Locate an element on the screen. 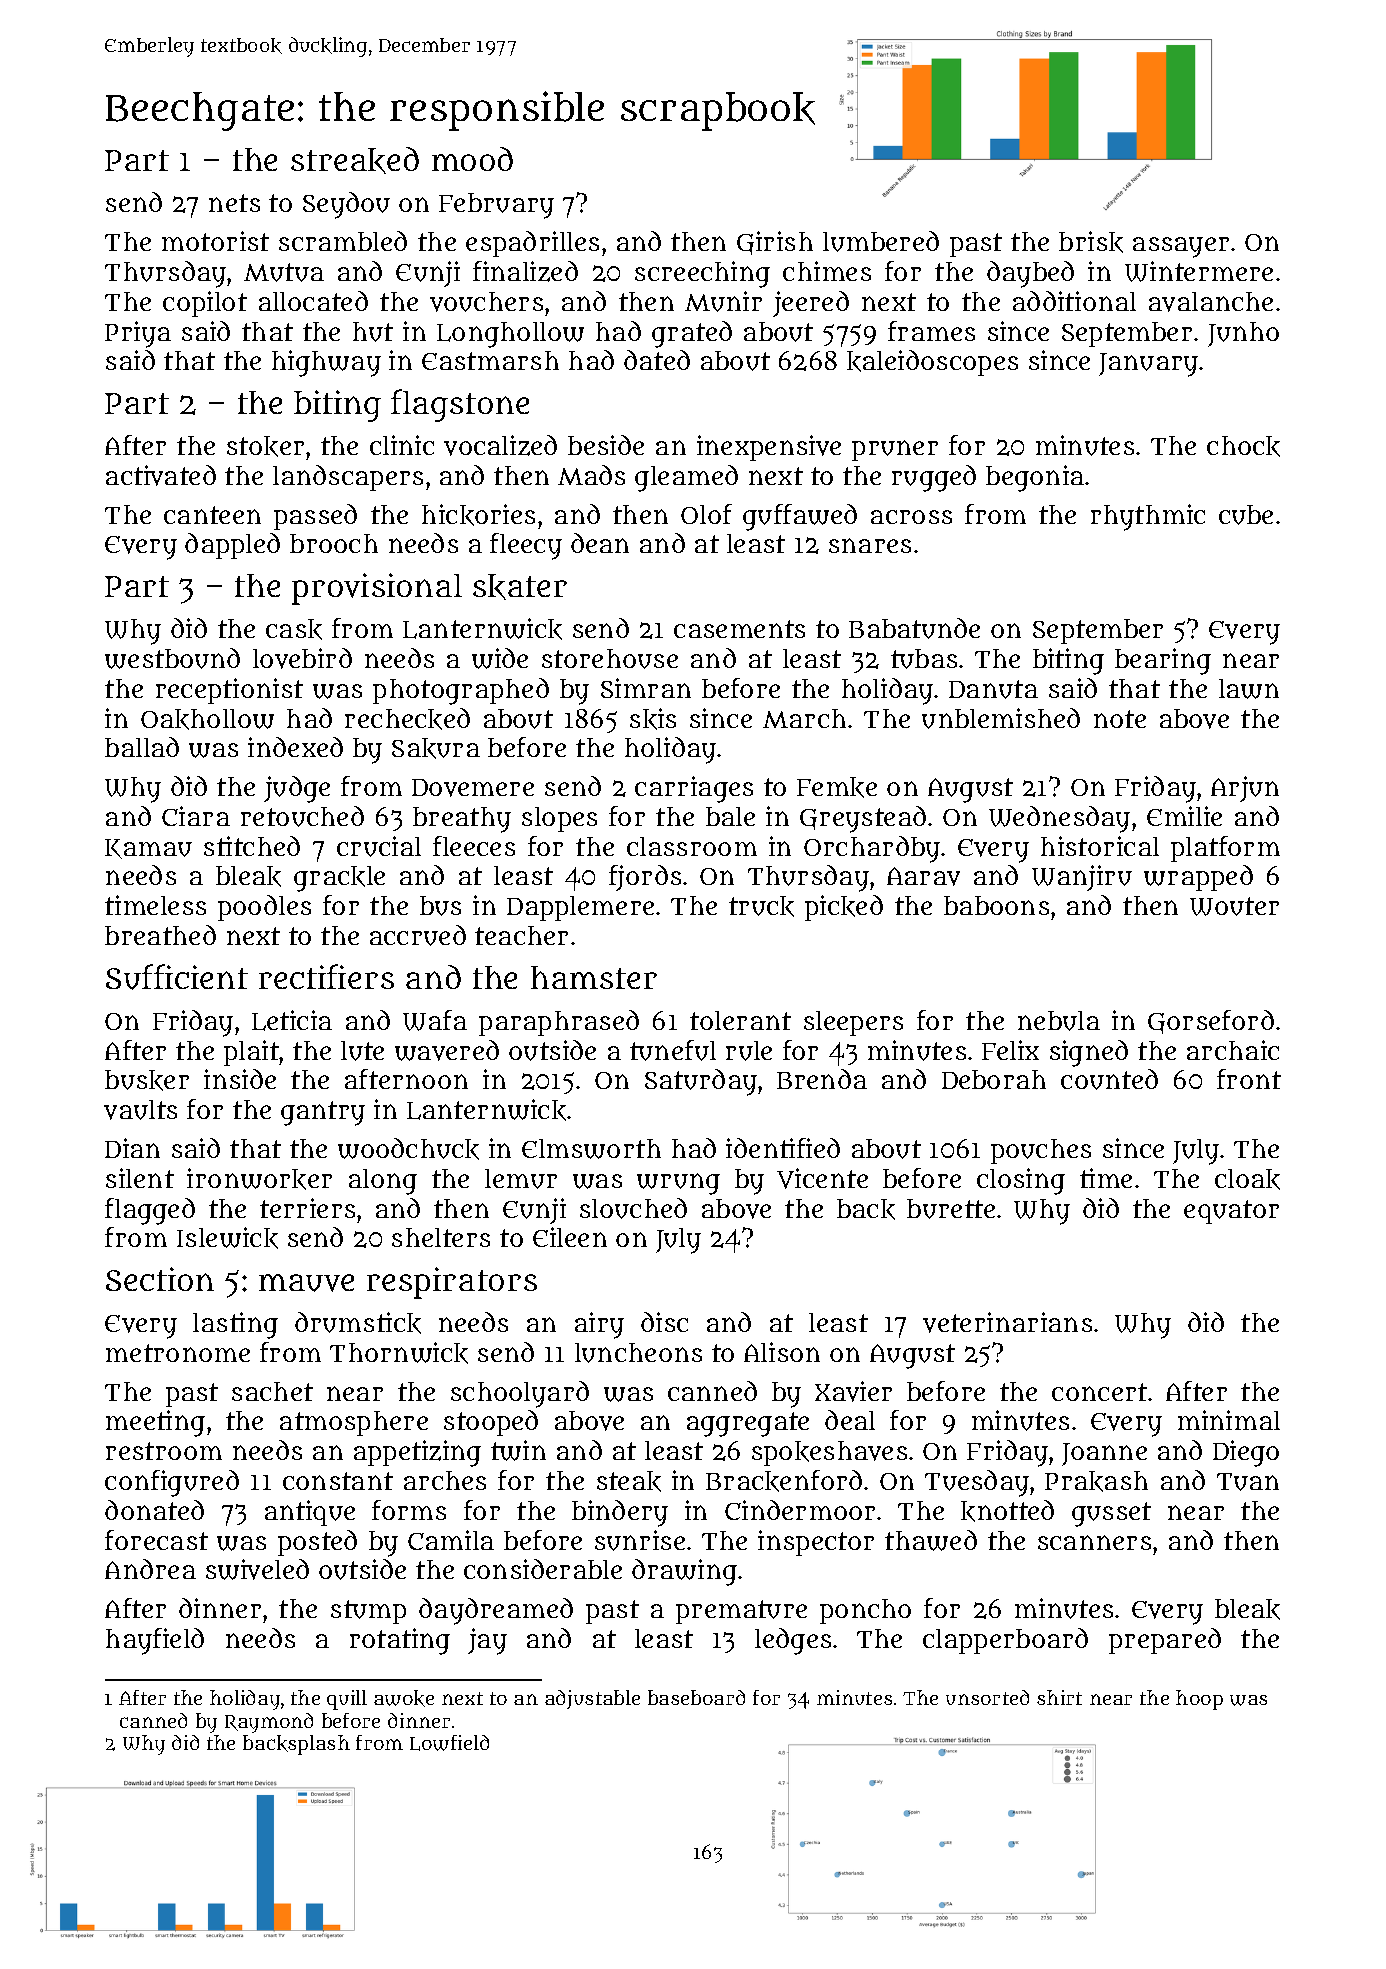 The image size is (1386, 1969). prepared is located at coordinates (1165, 1641).
